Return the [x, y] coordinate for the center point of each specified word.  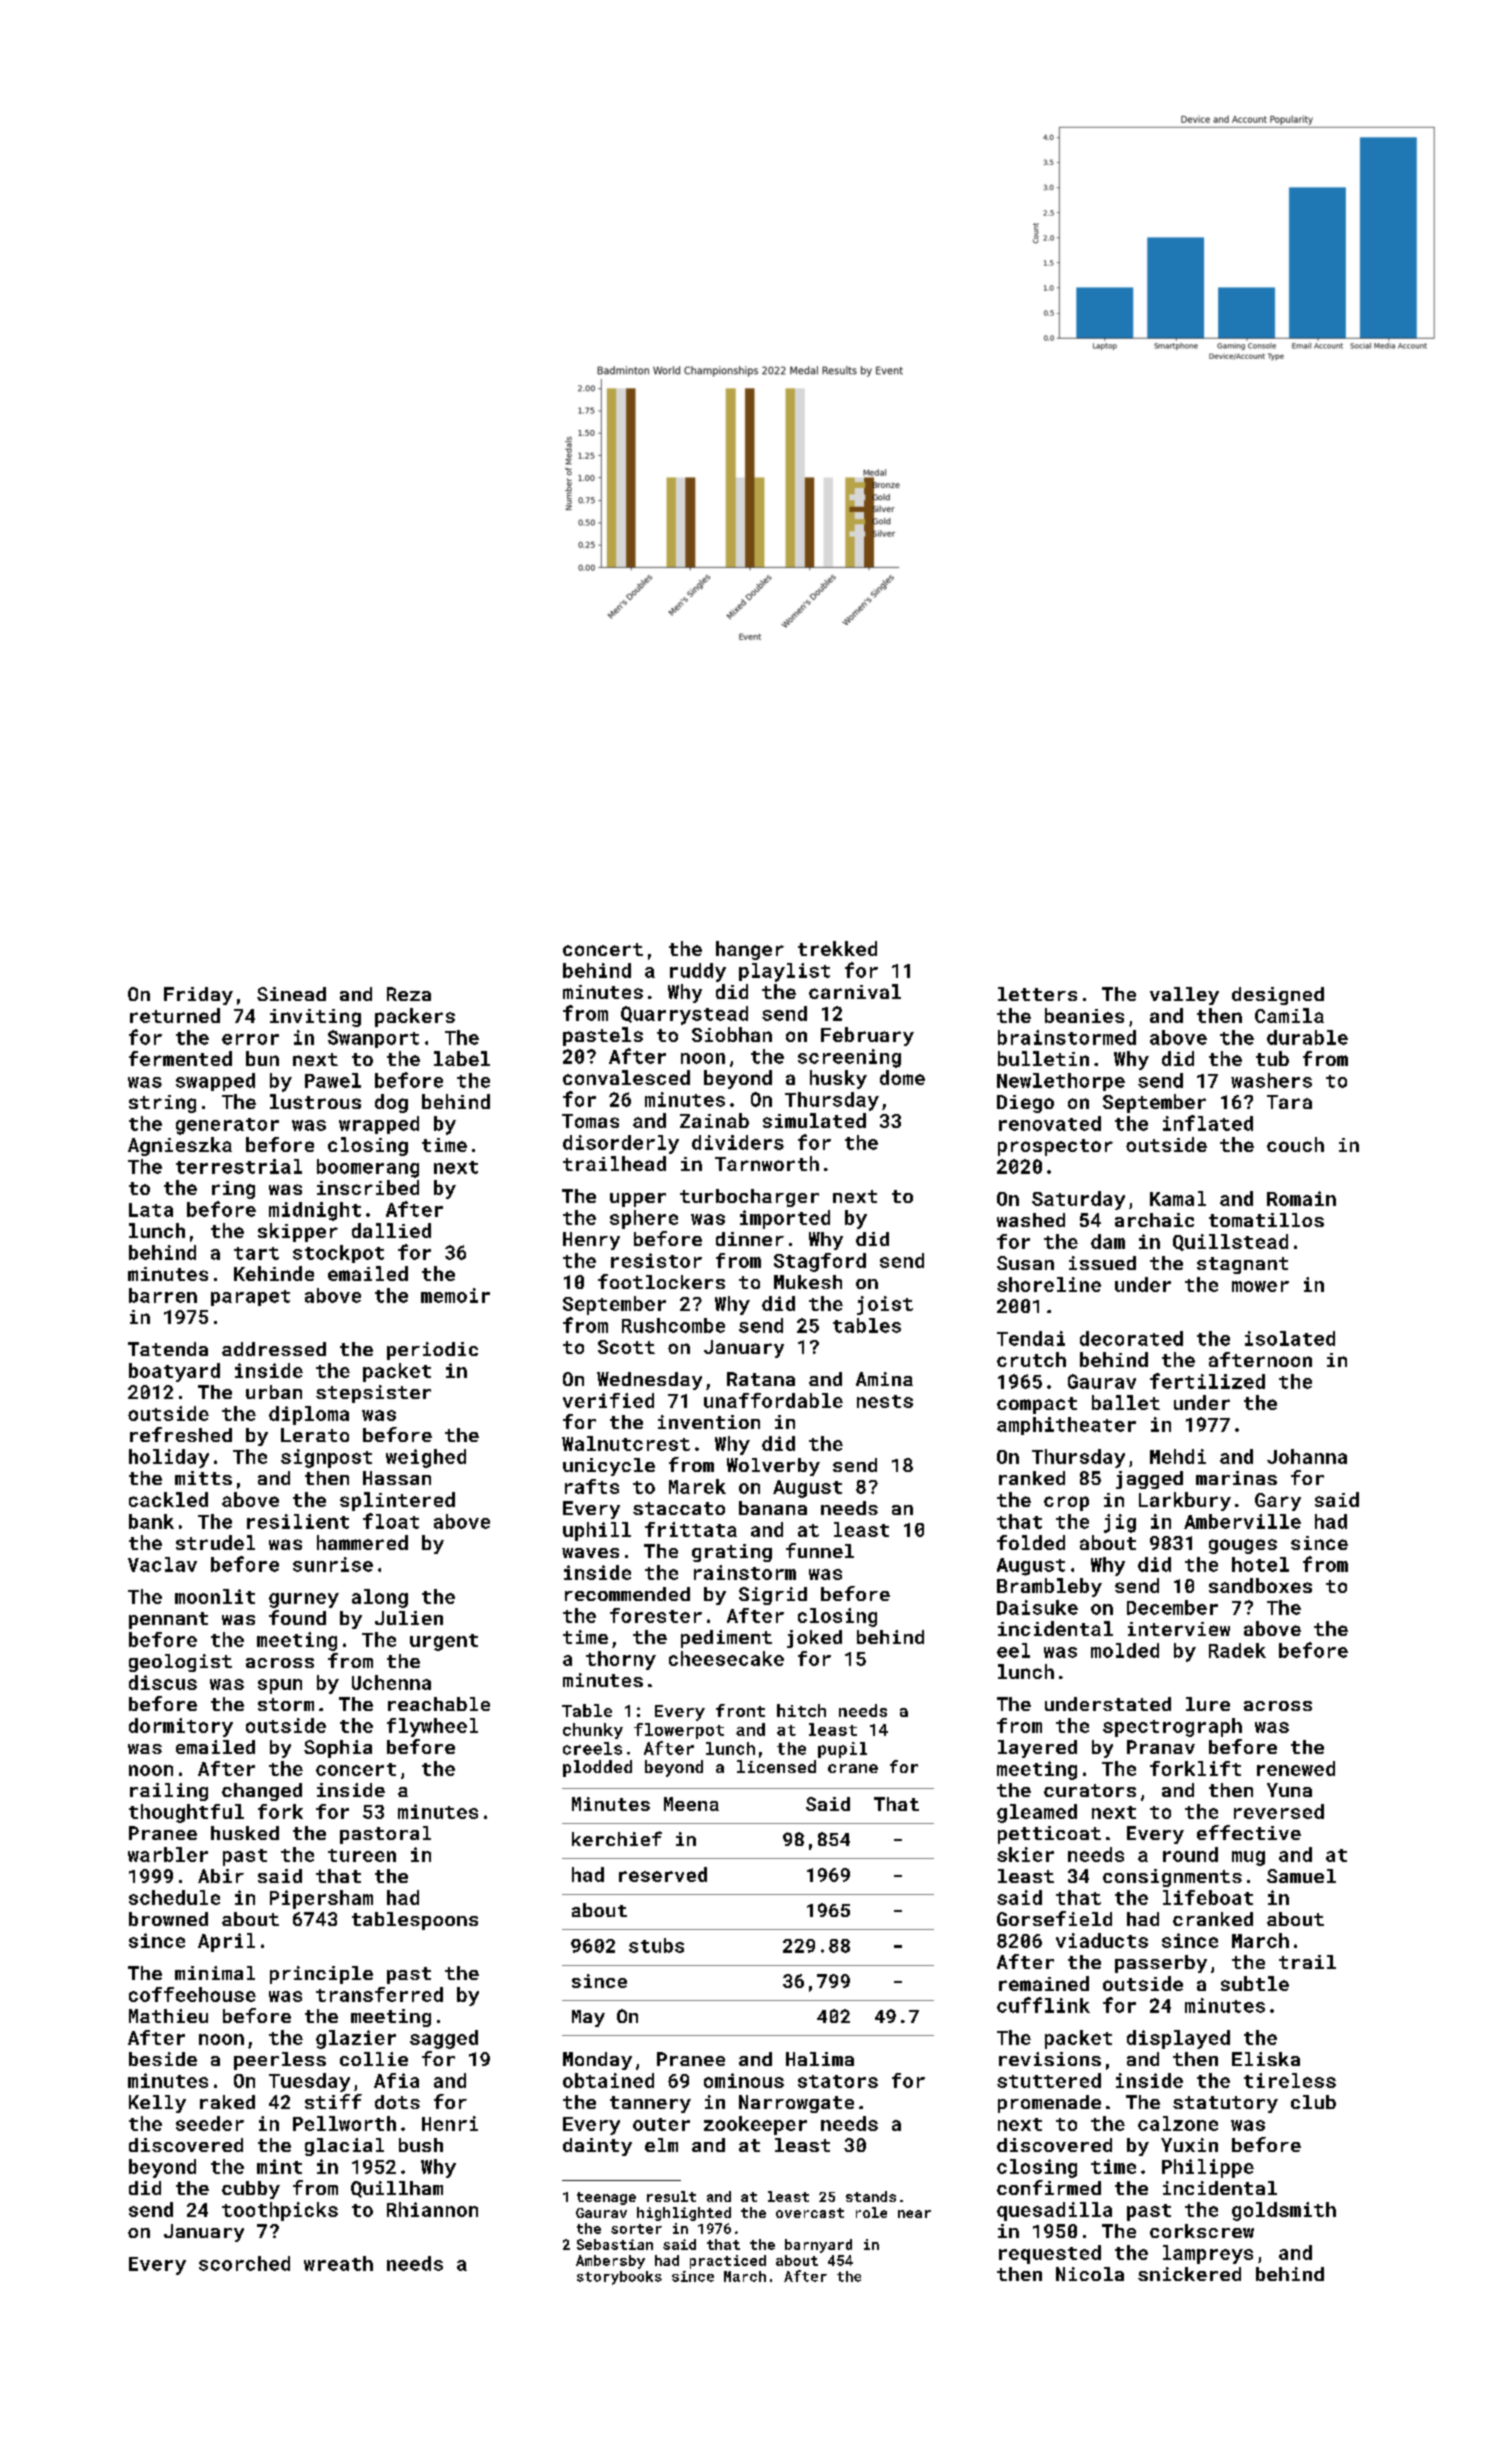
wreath [338, 2263]
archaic [1154, 1220]
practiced [728, 2262]
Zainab [714, 1120]
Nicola [1090, 2274]
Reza [409, 994]
